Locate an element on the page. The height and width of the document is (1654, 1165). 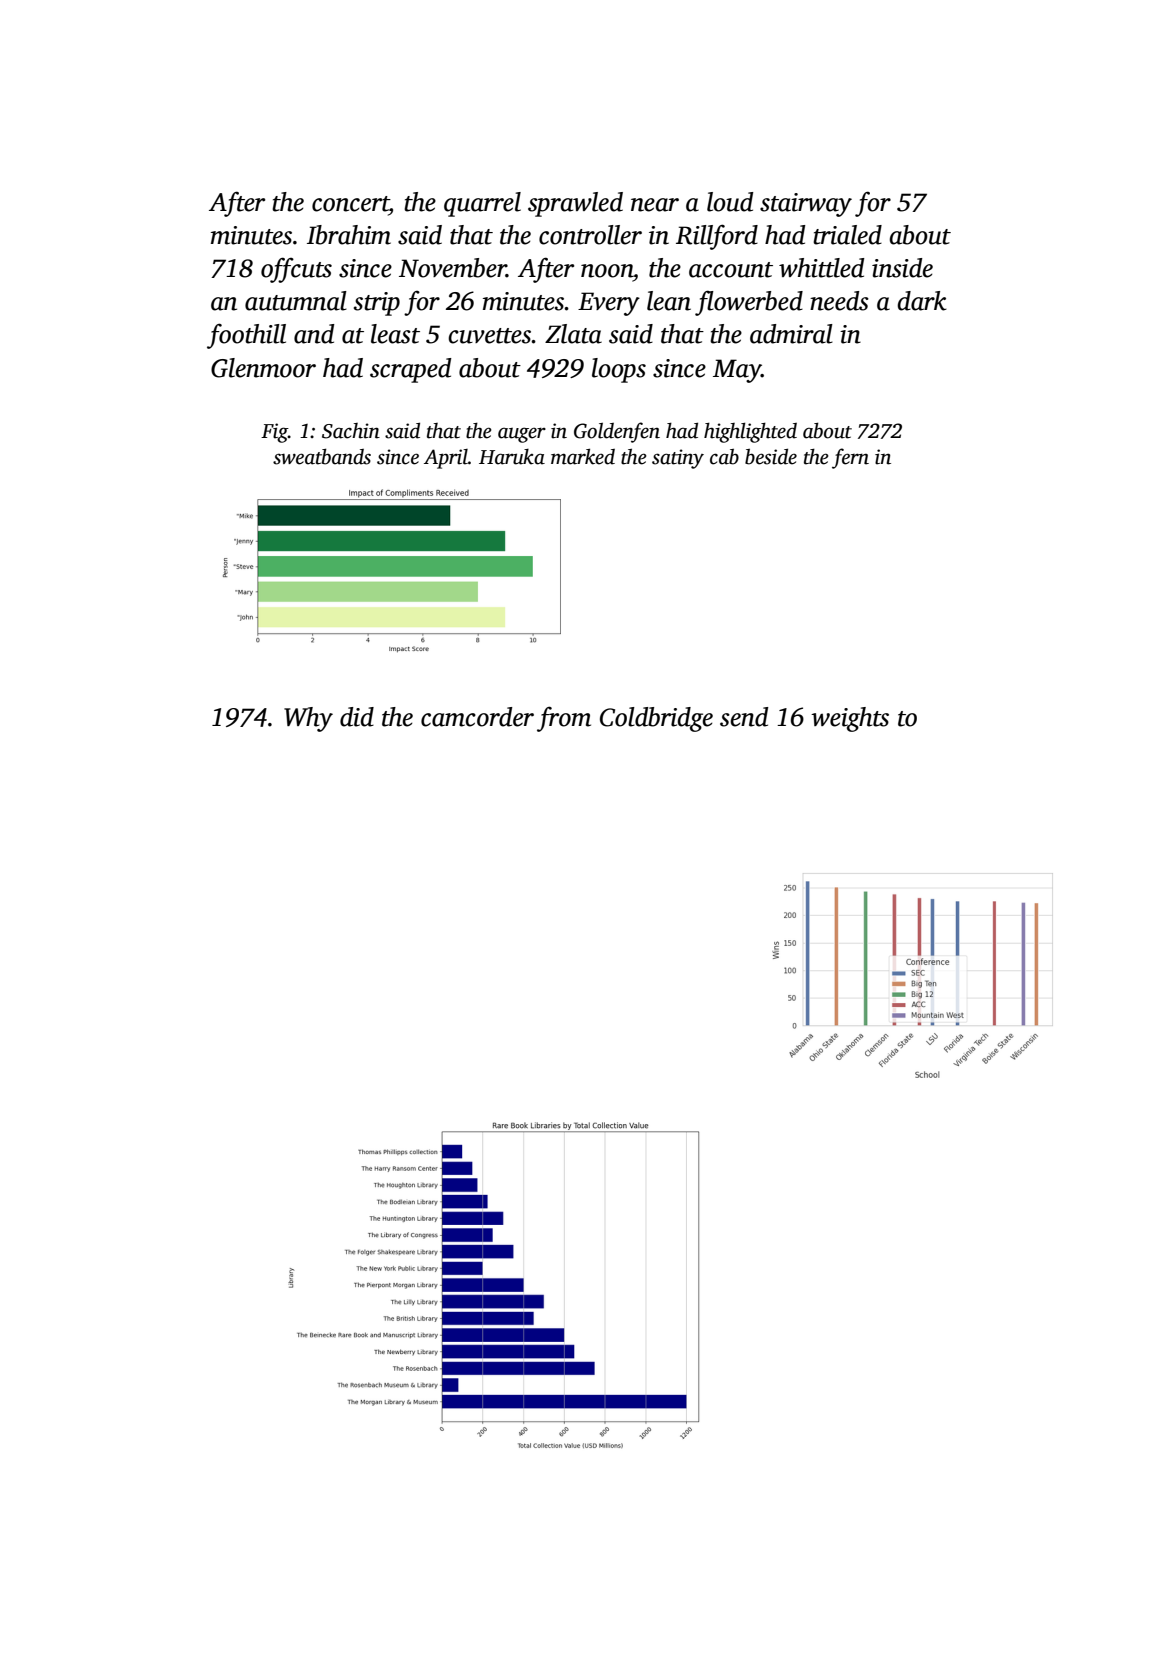
did is located at coordinates (357, 717).
